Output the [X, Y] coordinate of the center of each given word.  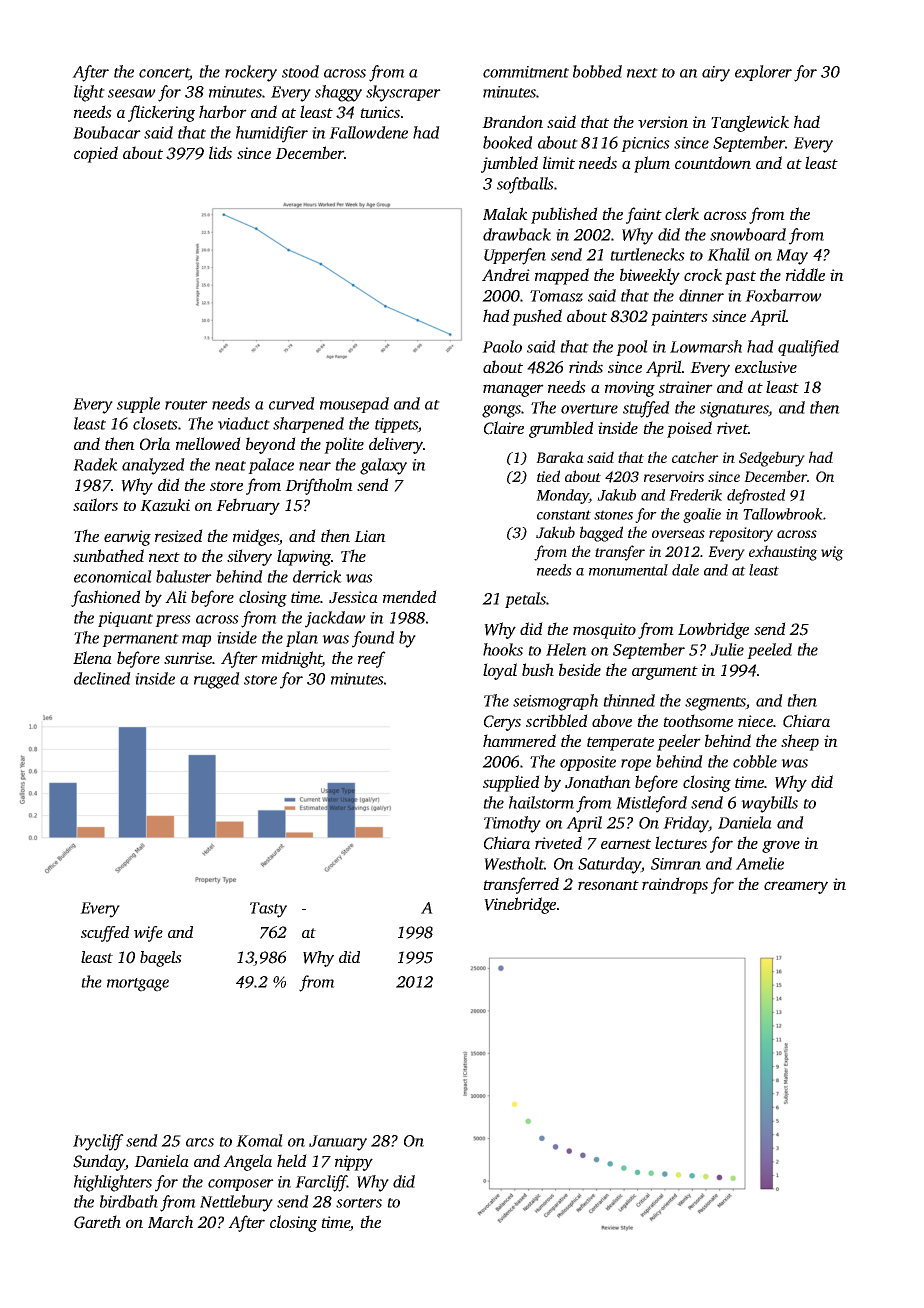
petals [525, 600]
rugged [217, 680]
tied [548, 476]
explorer [763, 73]
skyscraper [403, 93]
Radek [95, 464]
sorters [359, 1203]
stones [613, 515]
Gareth [97, 1222]
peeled [769, 651]
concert [164, 74]
